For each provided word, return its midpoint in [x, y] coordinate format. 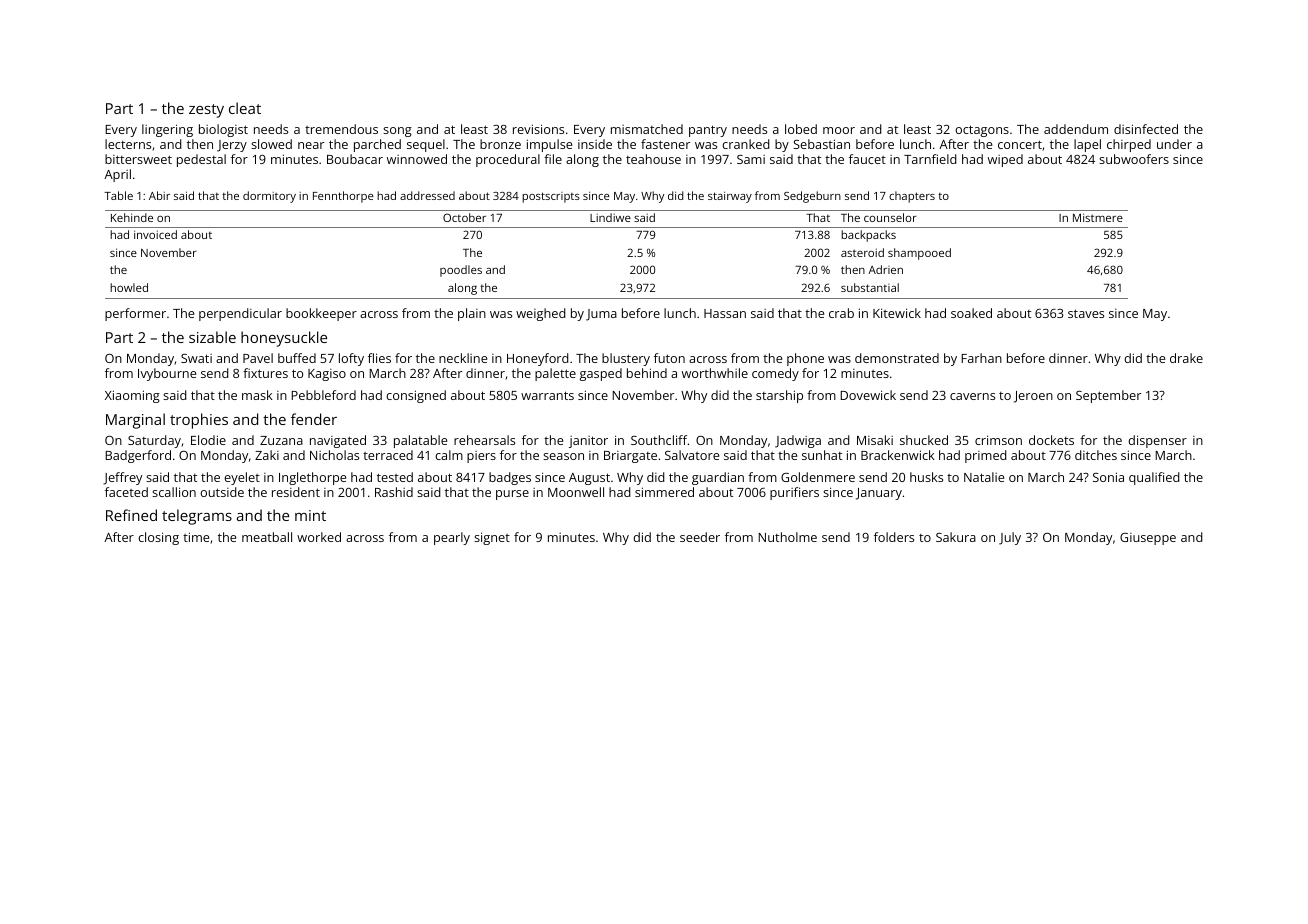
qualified [1154, 478]
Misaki [875, 440]
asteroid [862, 252]
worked [319, 537]
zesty [206, 111]
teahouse [653, 159]
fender [314, 419]
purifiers [794, 493]
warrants [547, 395]
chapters [912, 197]
